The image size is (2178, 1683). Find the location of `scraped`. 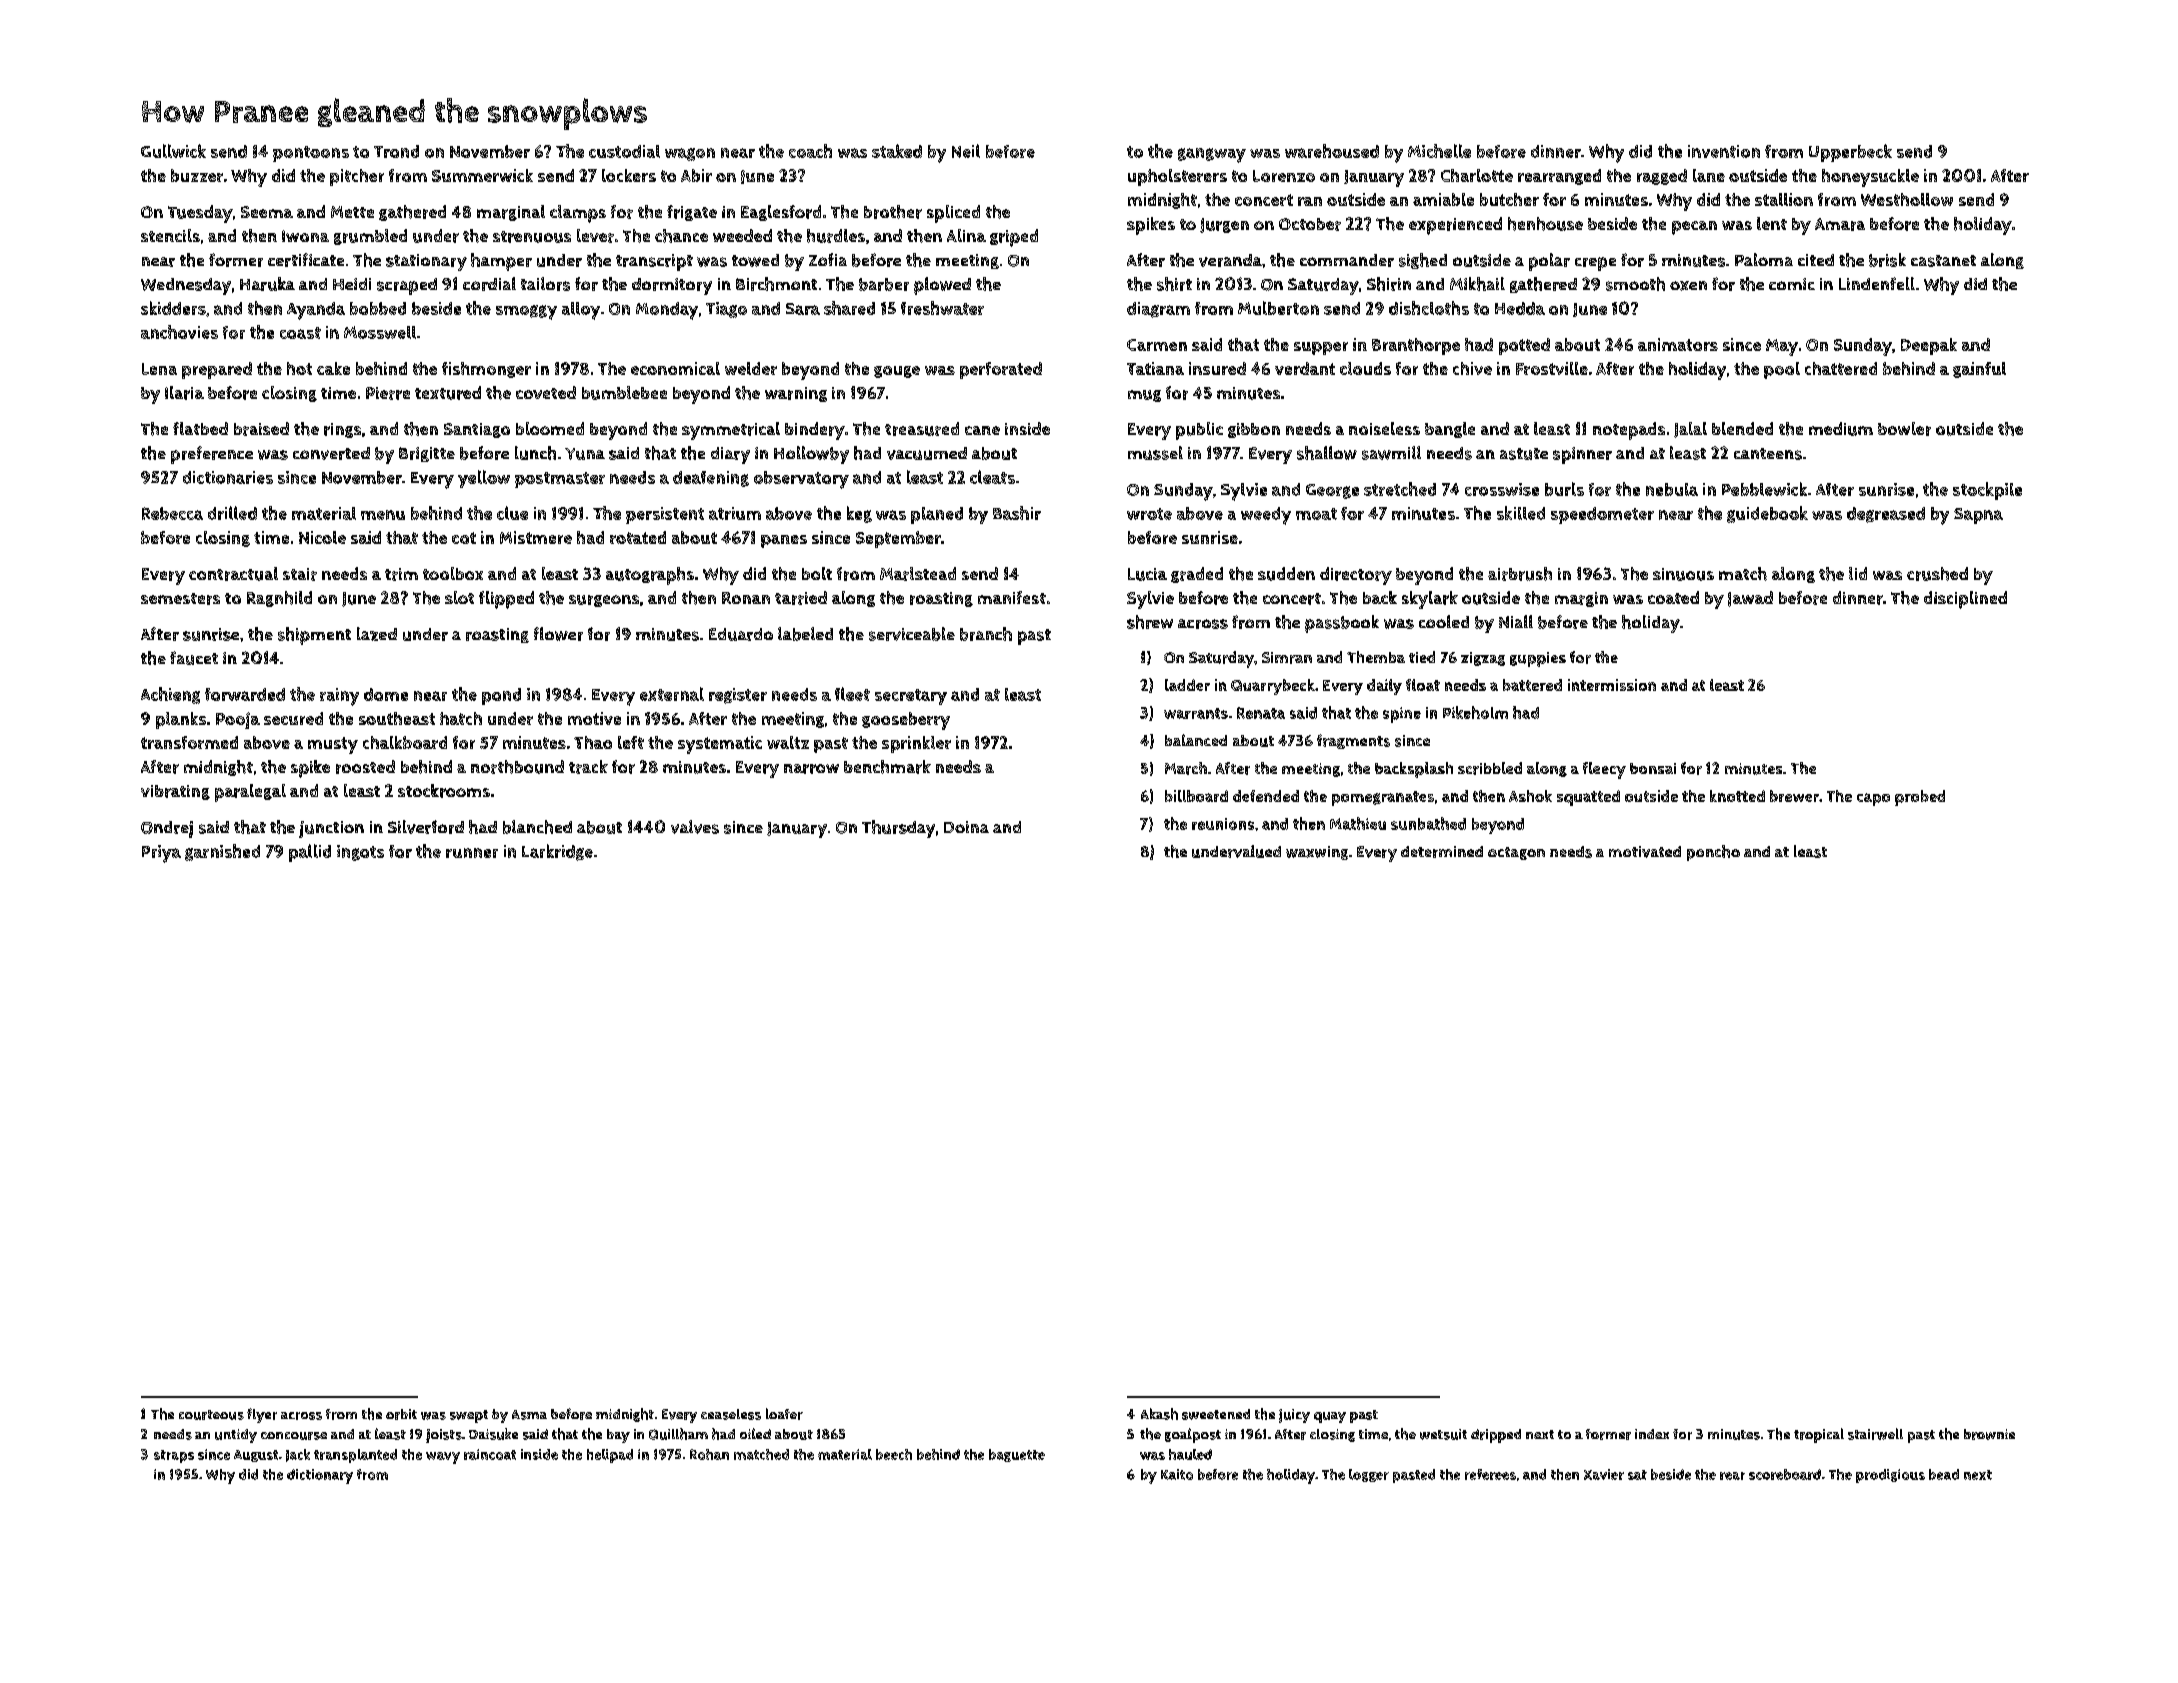

scraped is located at coordinates (407, 286).
